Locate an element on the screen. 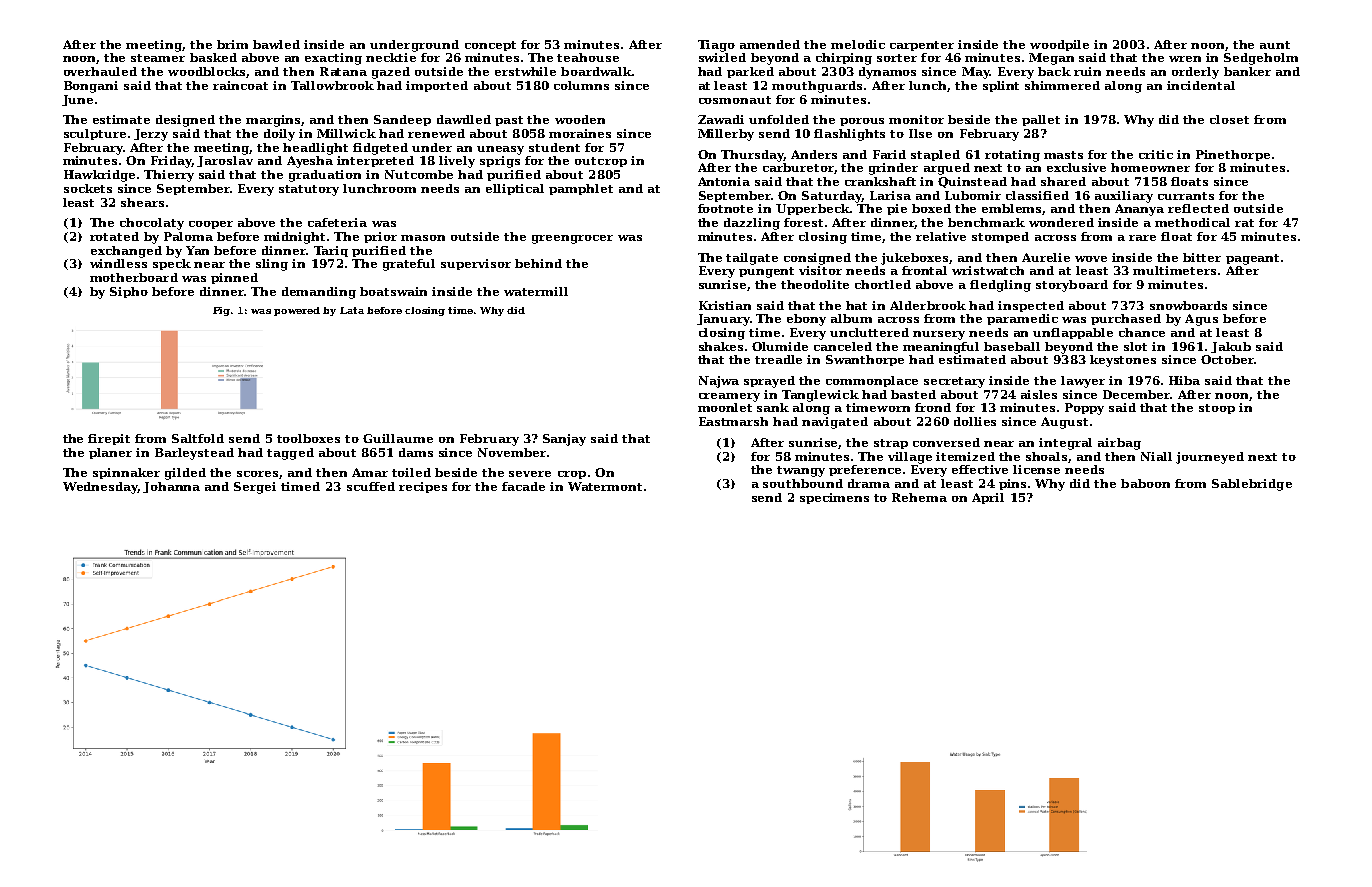  Sanjay is located at coordinates (564, 440).
